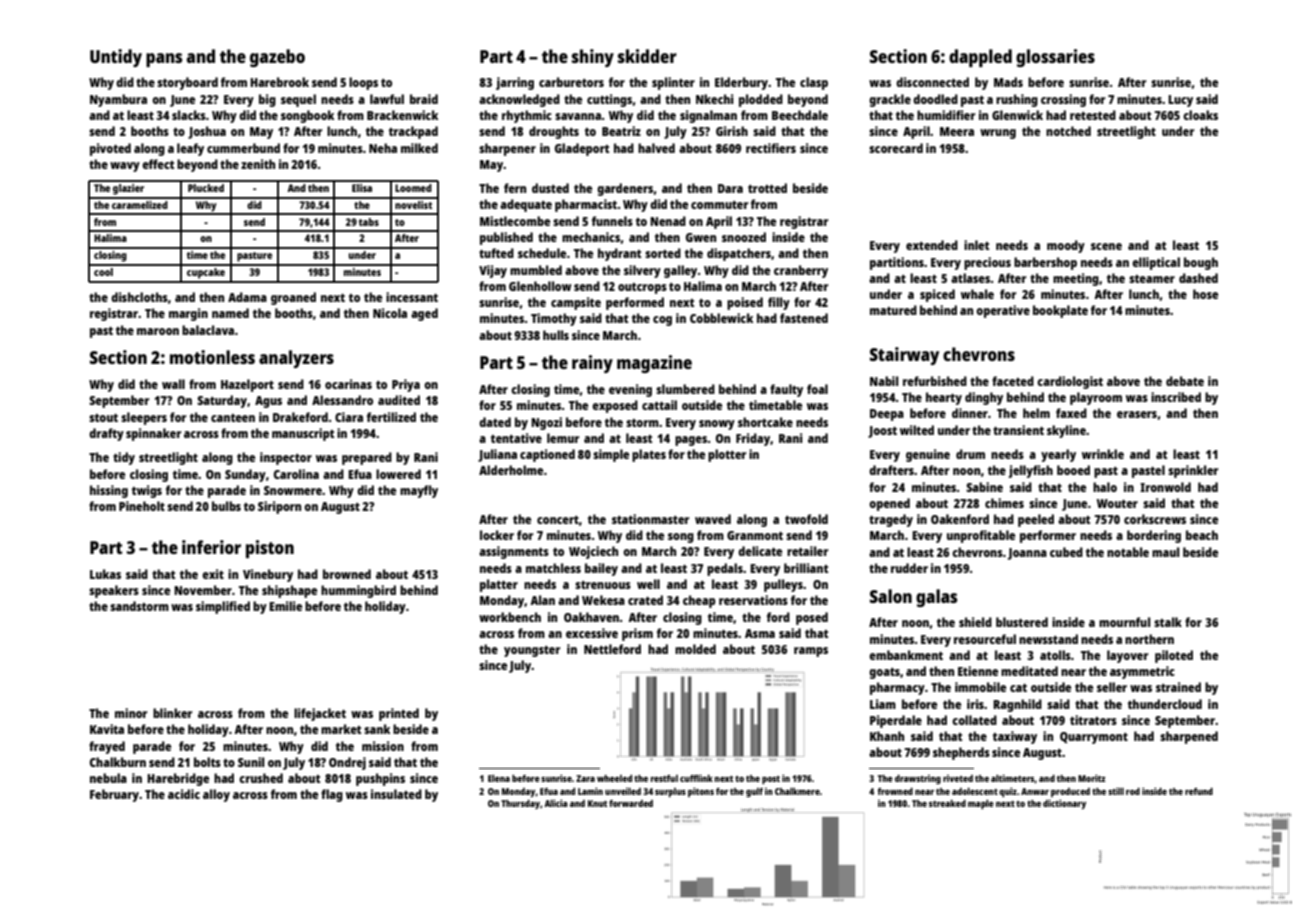 Image resolution: width=1308 pixels, height=924 pixels. Describe the element at coordinates (889, 504) in the image. I see `opened` at that location.
